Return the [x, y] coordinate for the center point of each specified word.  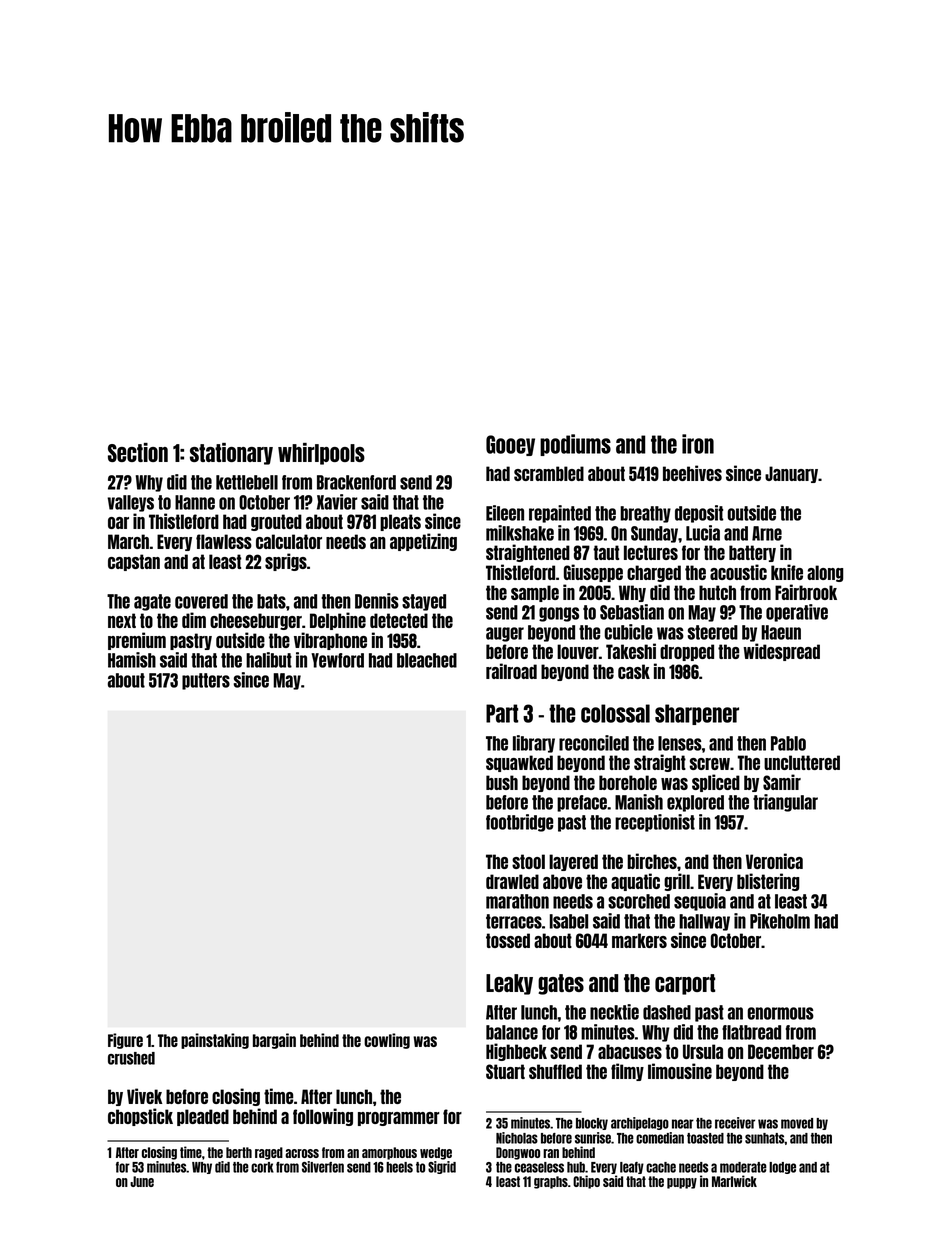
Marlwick [734, 1181]
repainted [560, 514]
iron [698, 444]
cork [262, 1167]
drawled [512, 881]
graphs [551, 1182]
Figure [125, 1041]
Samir [782, 782]
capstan [134, 562]
